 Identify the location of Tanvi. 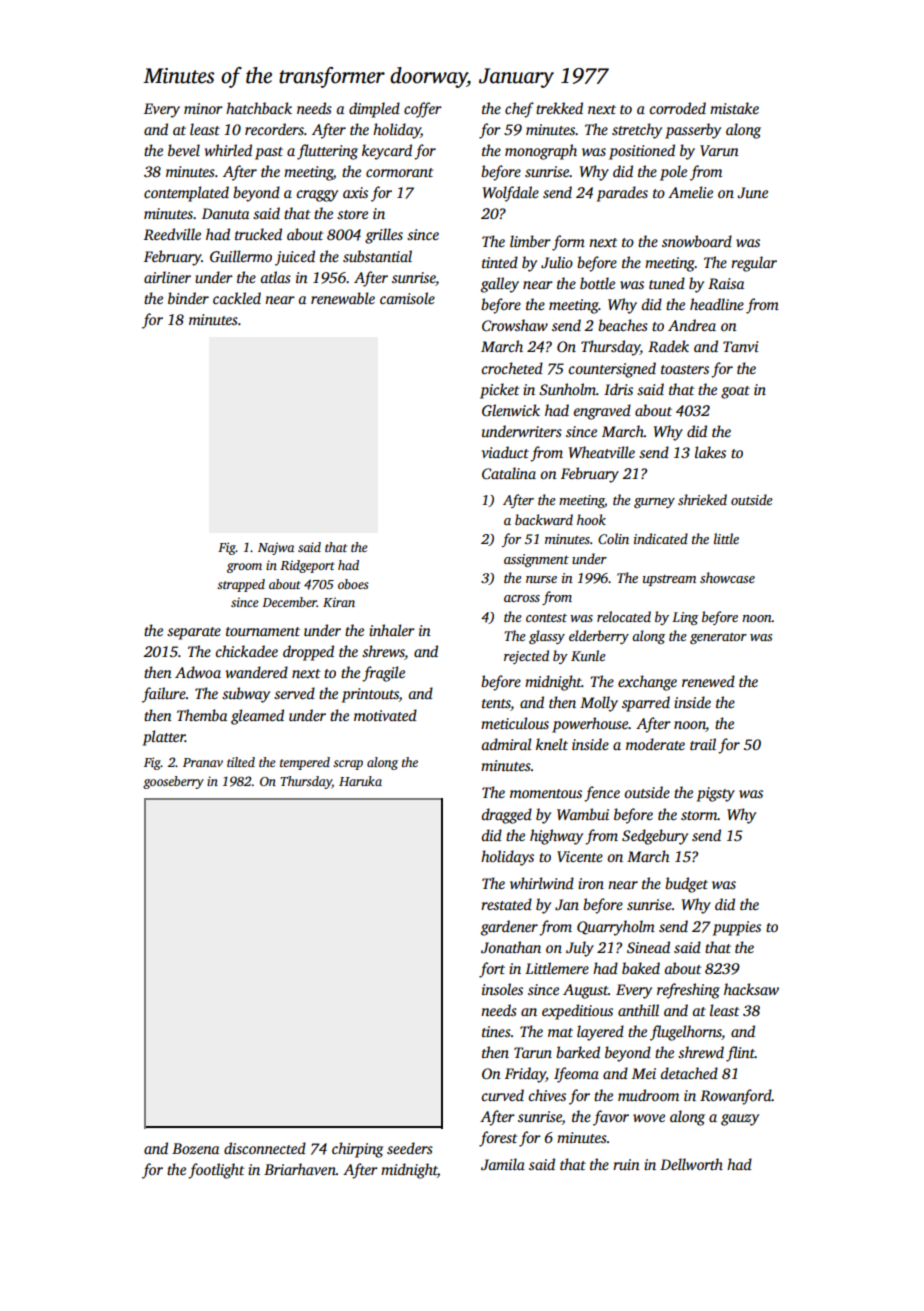
(741, 346).
